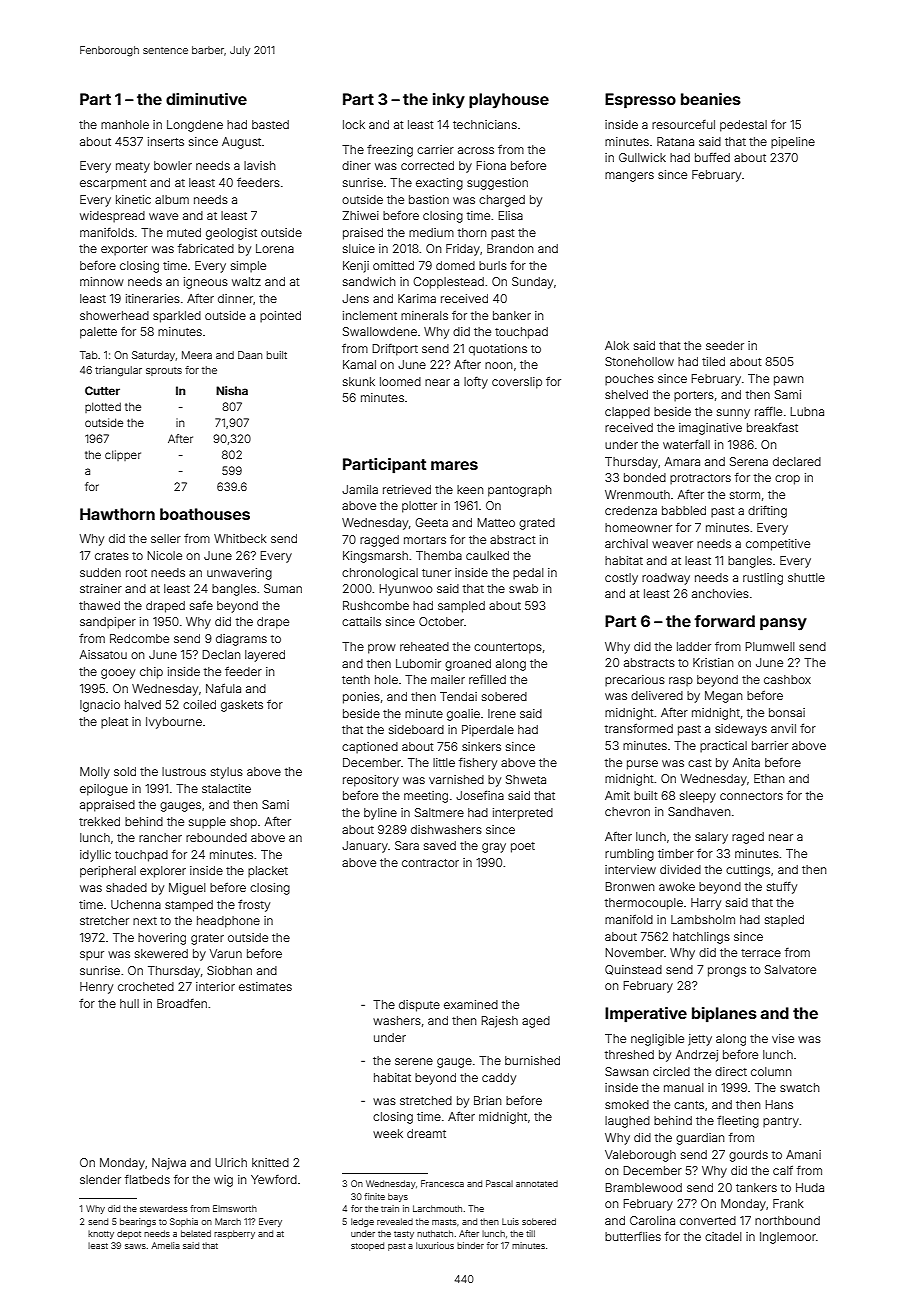 Image resolution: width=908 pixels, height=1316 pixels. What do you see at coordinates (407, 489) in the image?
I see `retrieved` at bounding box center [407, 489].
